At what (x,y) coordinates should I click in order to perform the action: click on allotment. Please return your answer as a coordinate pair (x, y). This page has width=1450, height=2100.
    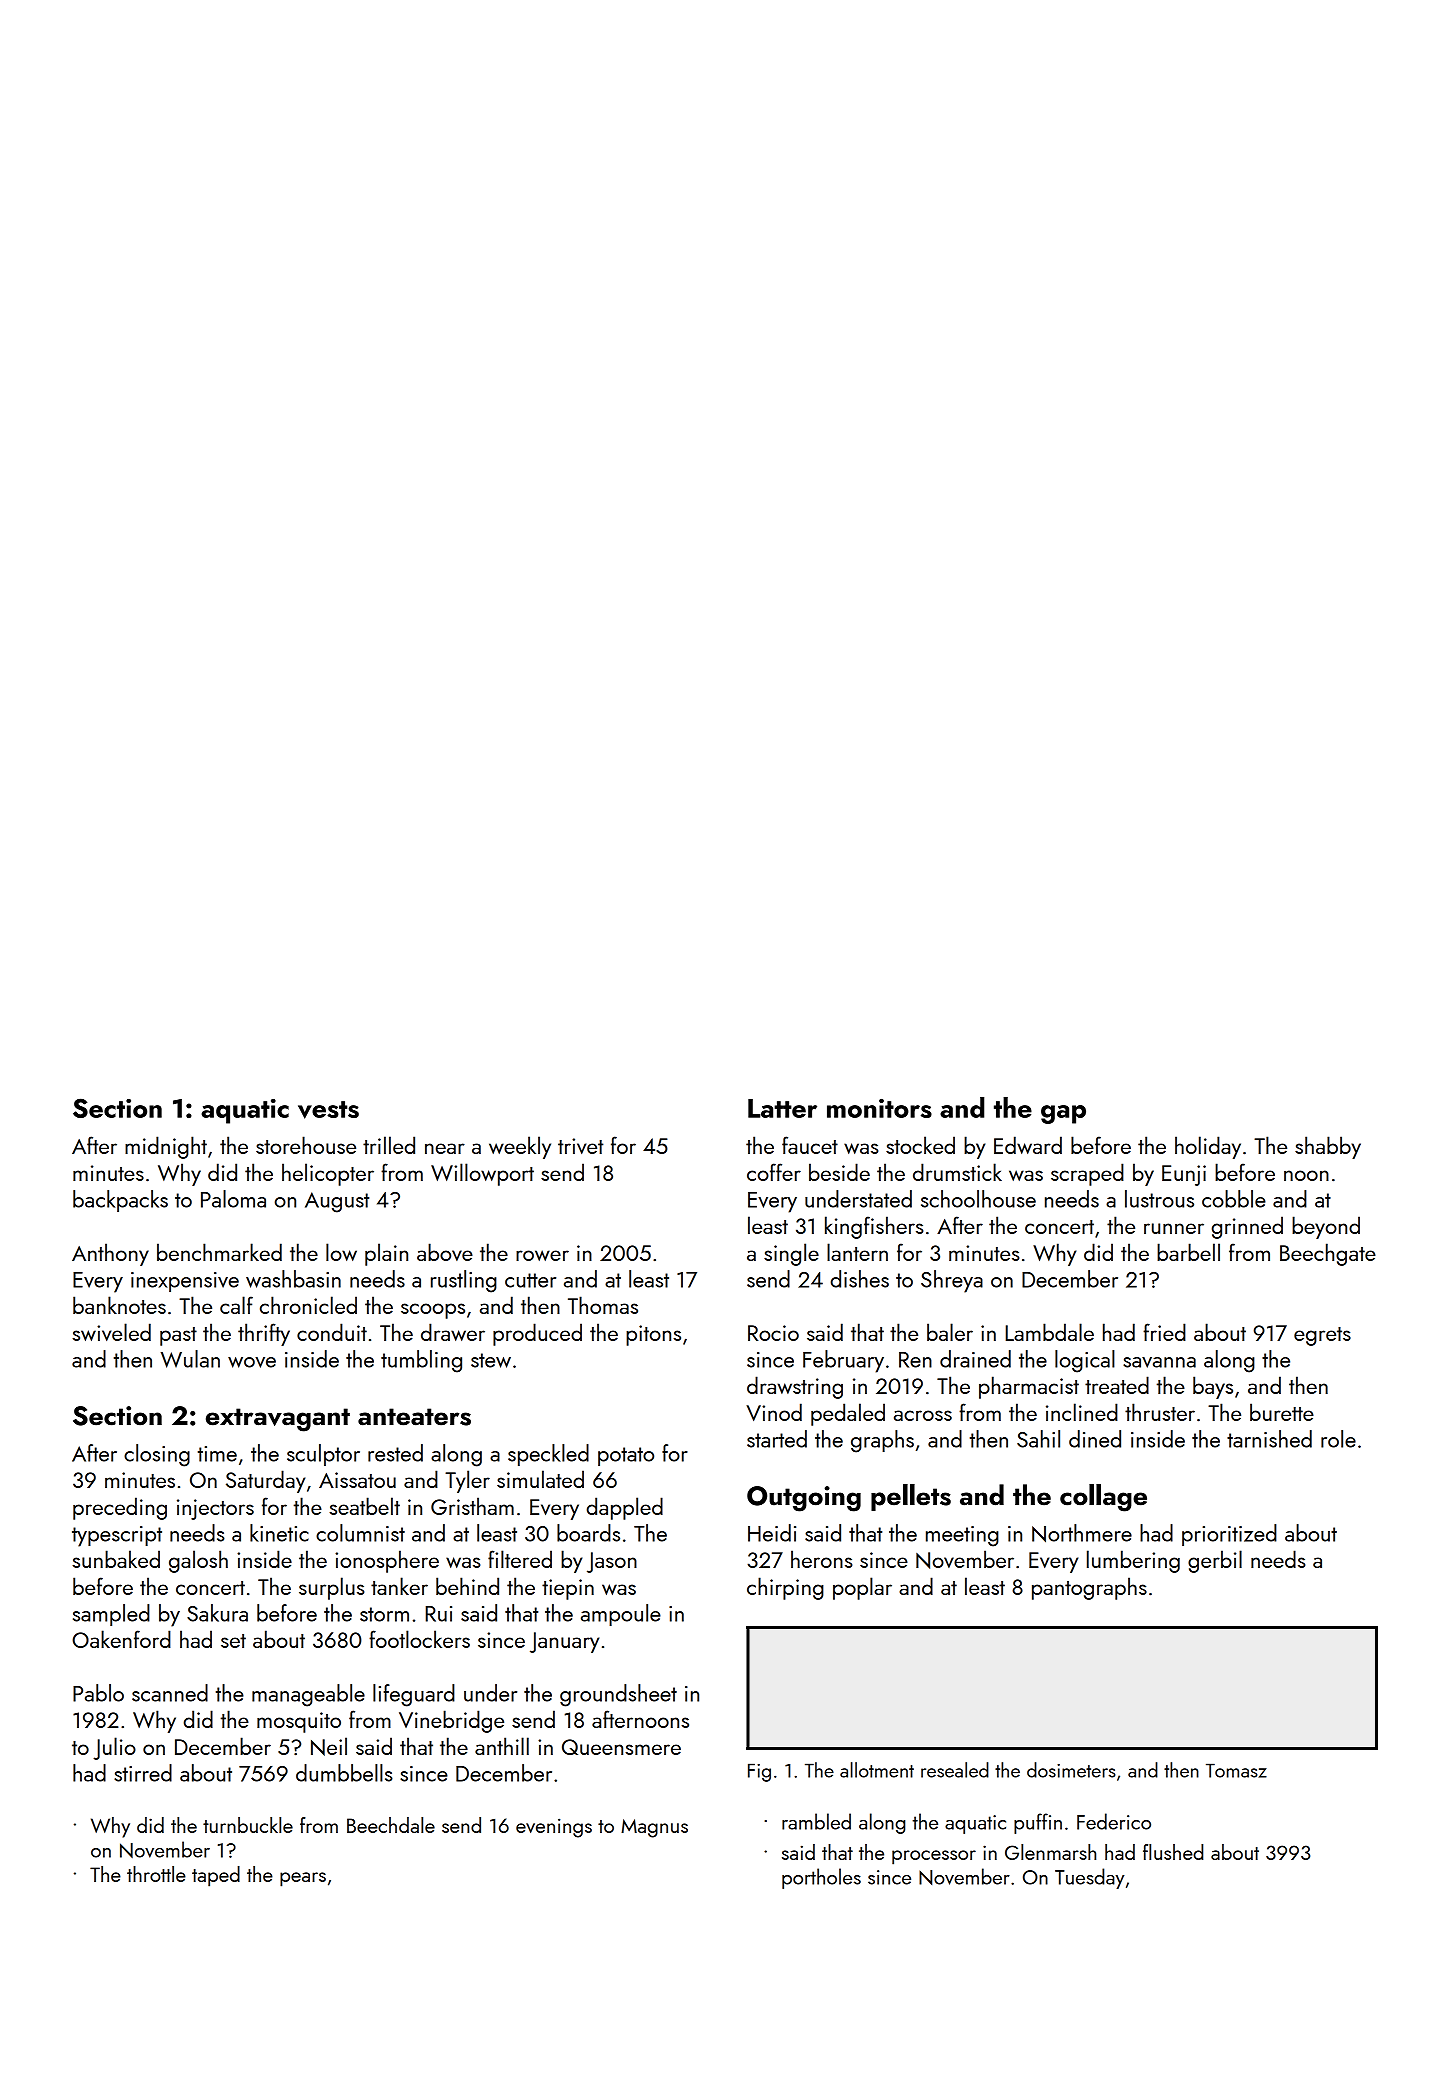
    Looking at the image, I should click on (877, 1770).
